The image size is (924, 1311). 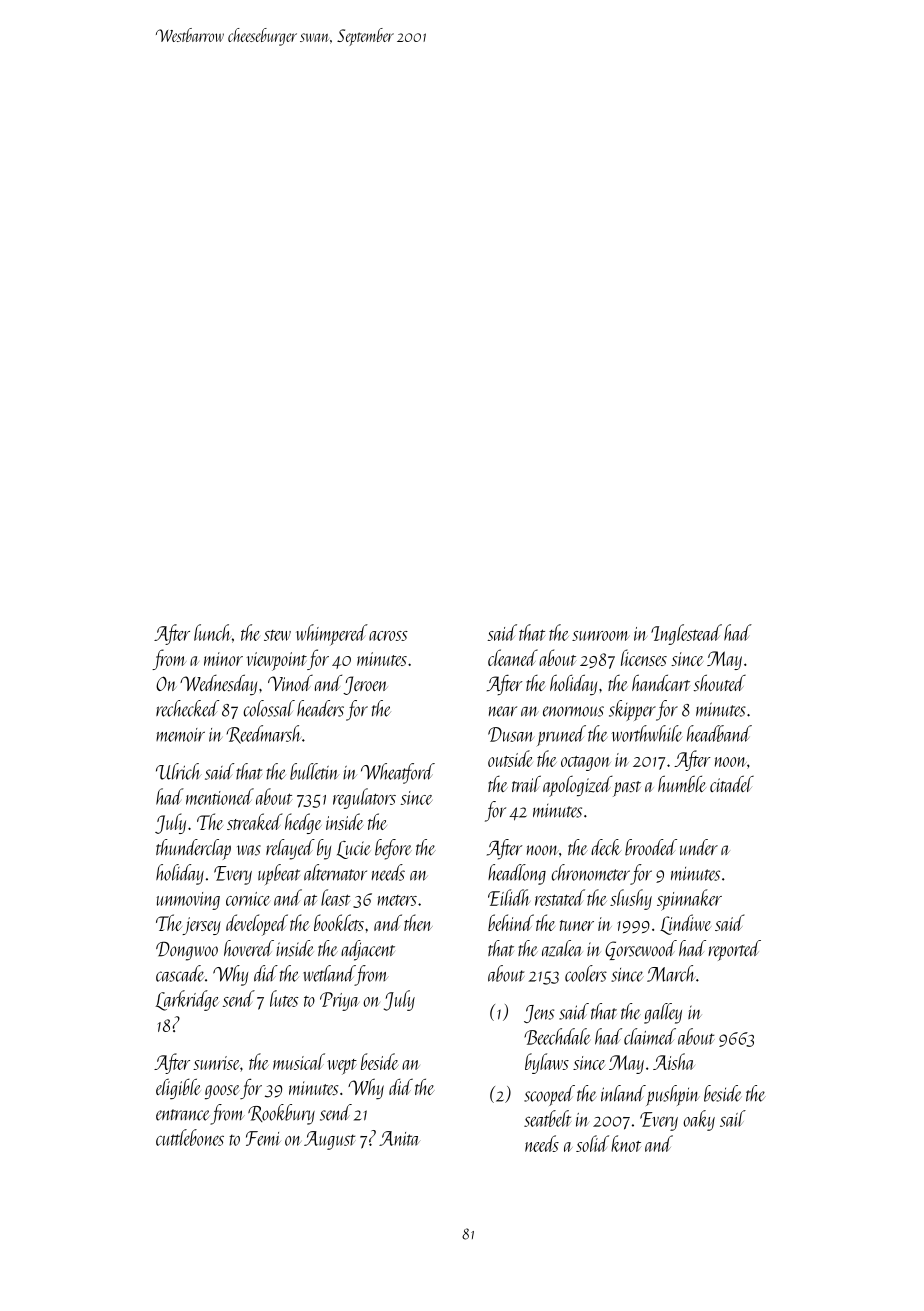 I want to click on Vinod, so click(x=290, y=683).
